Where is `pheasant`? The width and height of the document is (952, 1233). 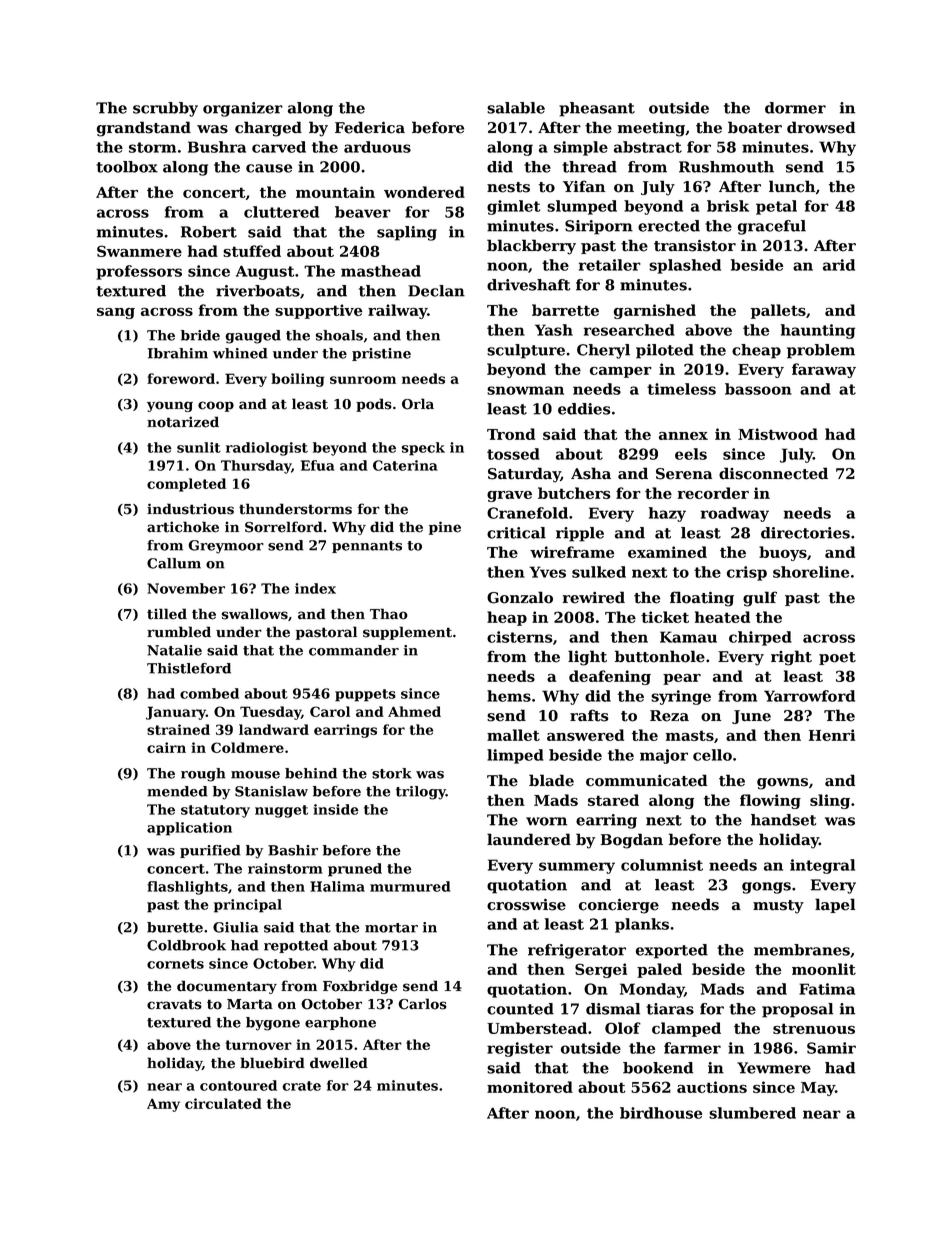
pheasant is located at coordinates (597, 109).
